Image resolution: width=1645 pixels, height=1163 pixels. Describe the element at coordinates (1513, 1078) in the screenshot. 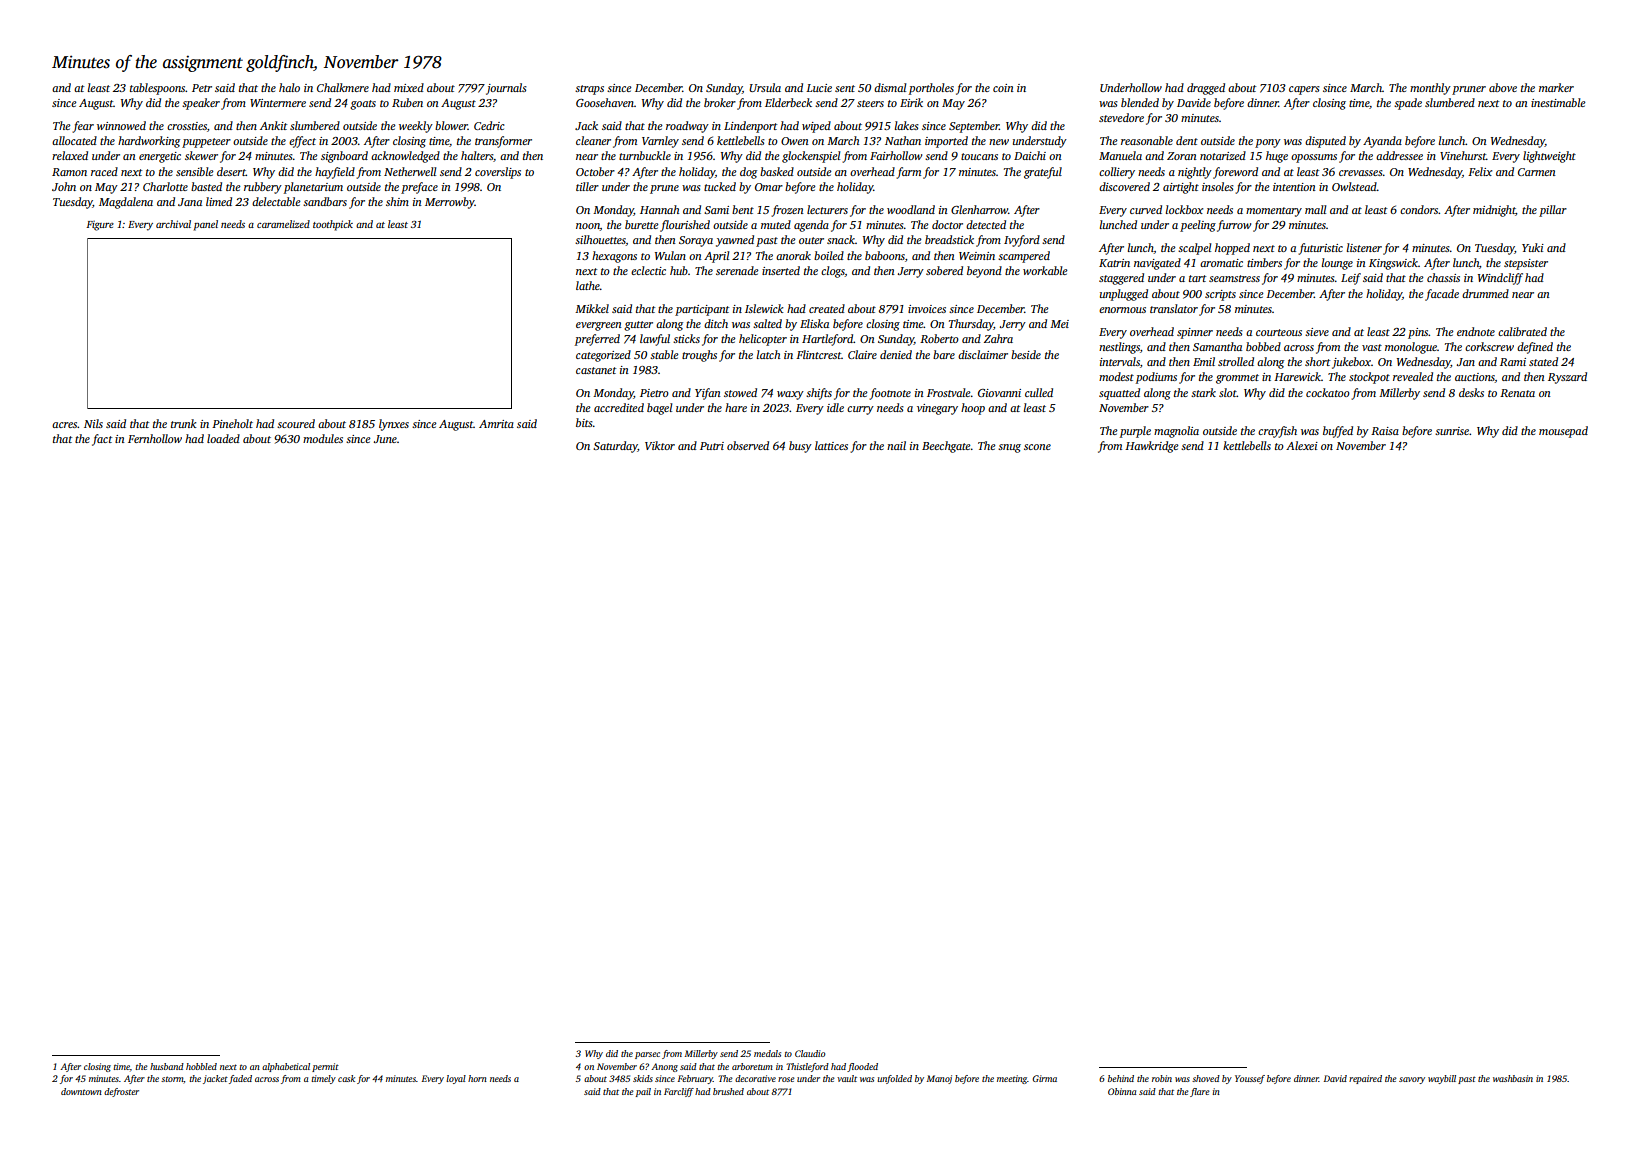

I see `washbasin` at that location.
